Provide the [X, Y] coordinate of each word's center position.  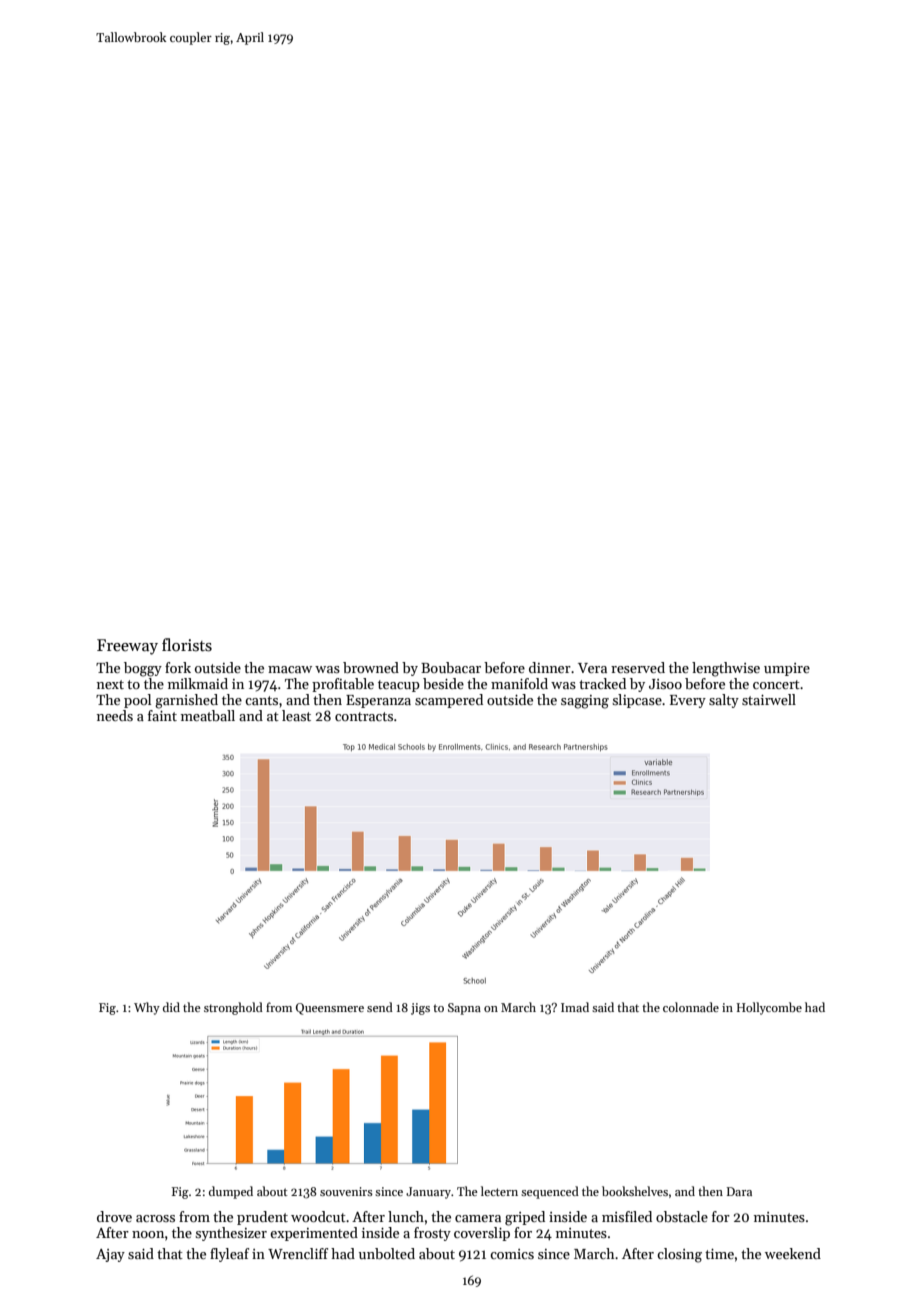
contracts [364, 716]
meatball [208, 715]
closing [679, 1255]
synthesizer [231, 1234]
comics [512, 1254]
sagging [585, 702]
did [171, 1007]
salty [724, 701]
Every [688, 701]
